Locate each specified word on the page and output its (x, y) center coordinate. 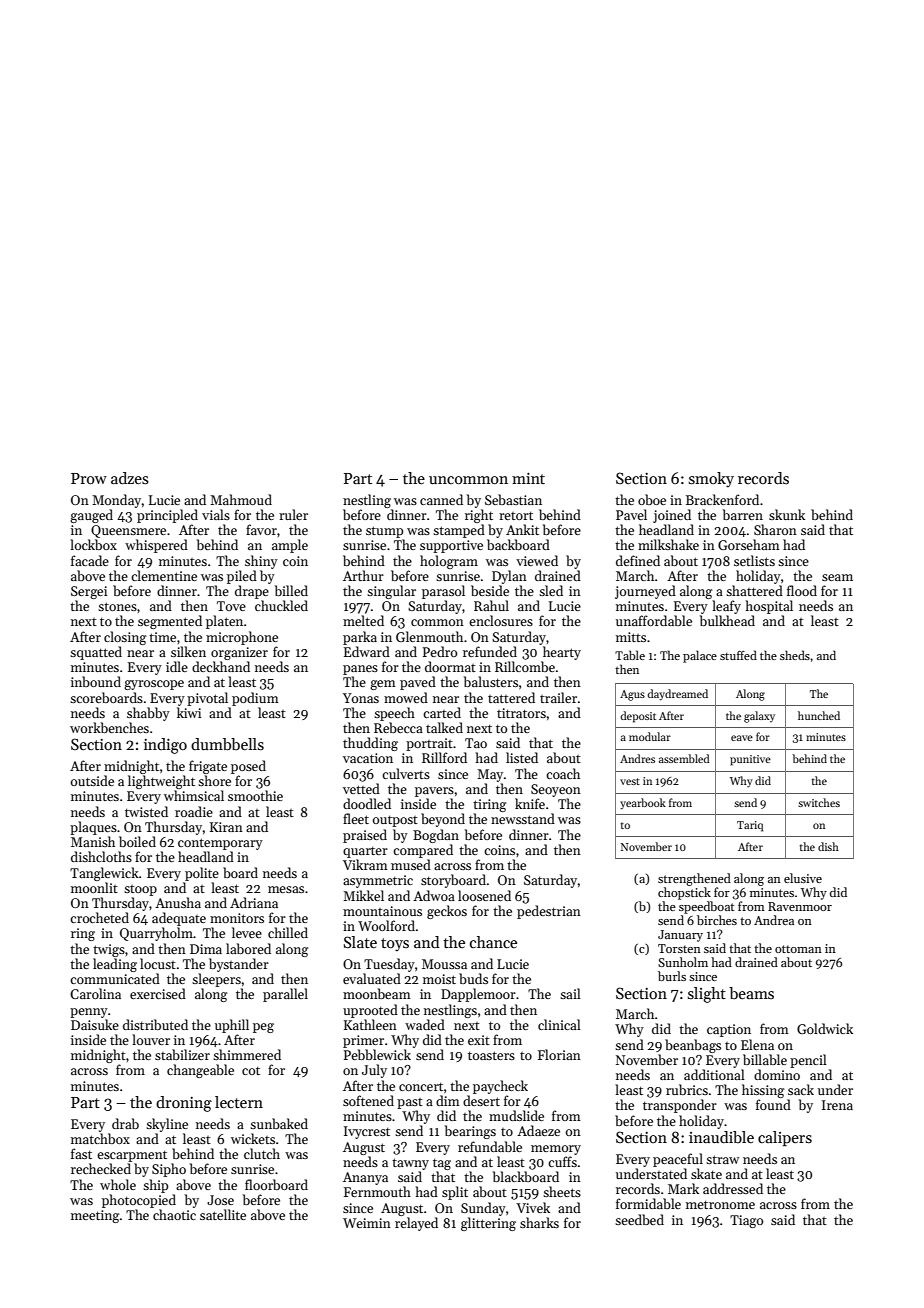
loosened (484, 895)
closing (125, 638)
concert (421, 1086)
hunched (819, 715)
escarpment (132, 1156)
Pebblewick (377, 1054)
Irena (837, 1105)
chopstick (684, 893)
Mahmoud (241, 499)
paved (418, 683)
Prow (89, 478)
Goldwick (825, 1028)
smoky (711, 480)
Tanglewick (104, 874)
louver (151, 1039)
